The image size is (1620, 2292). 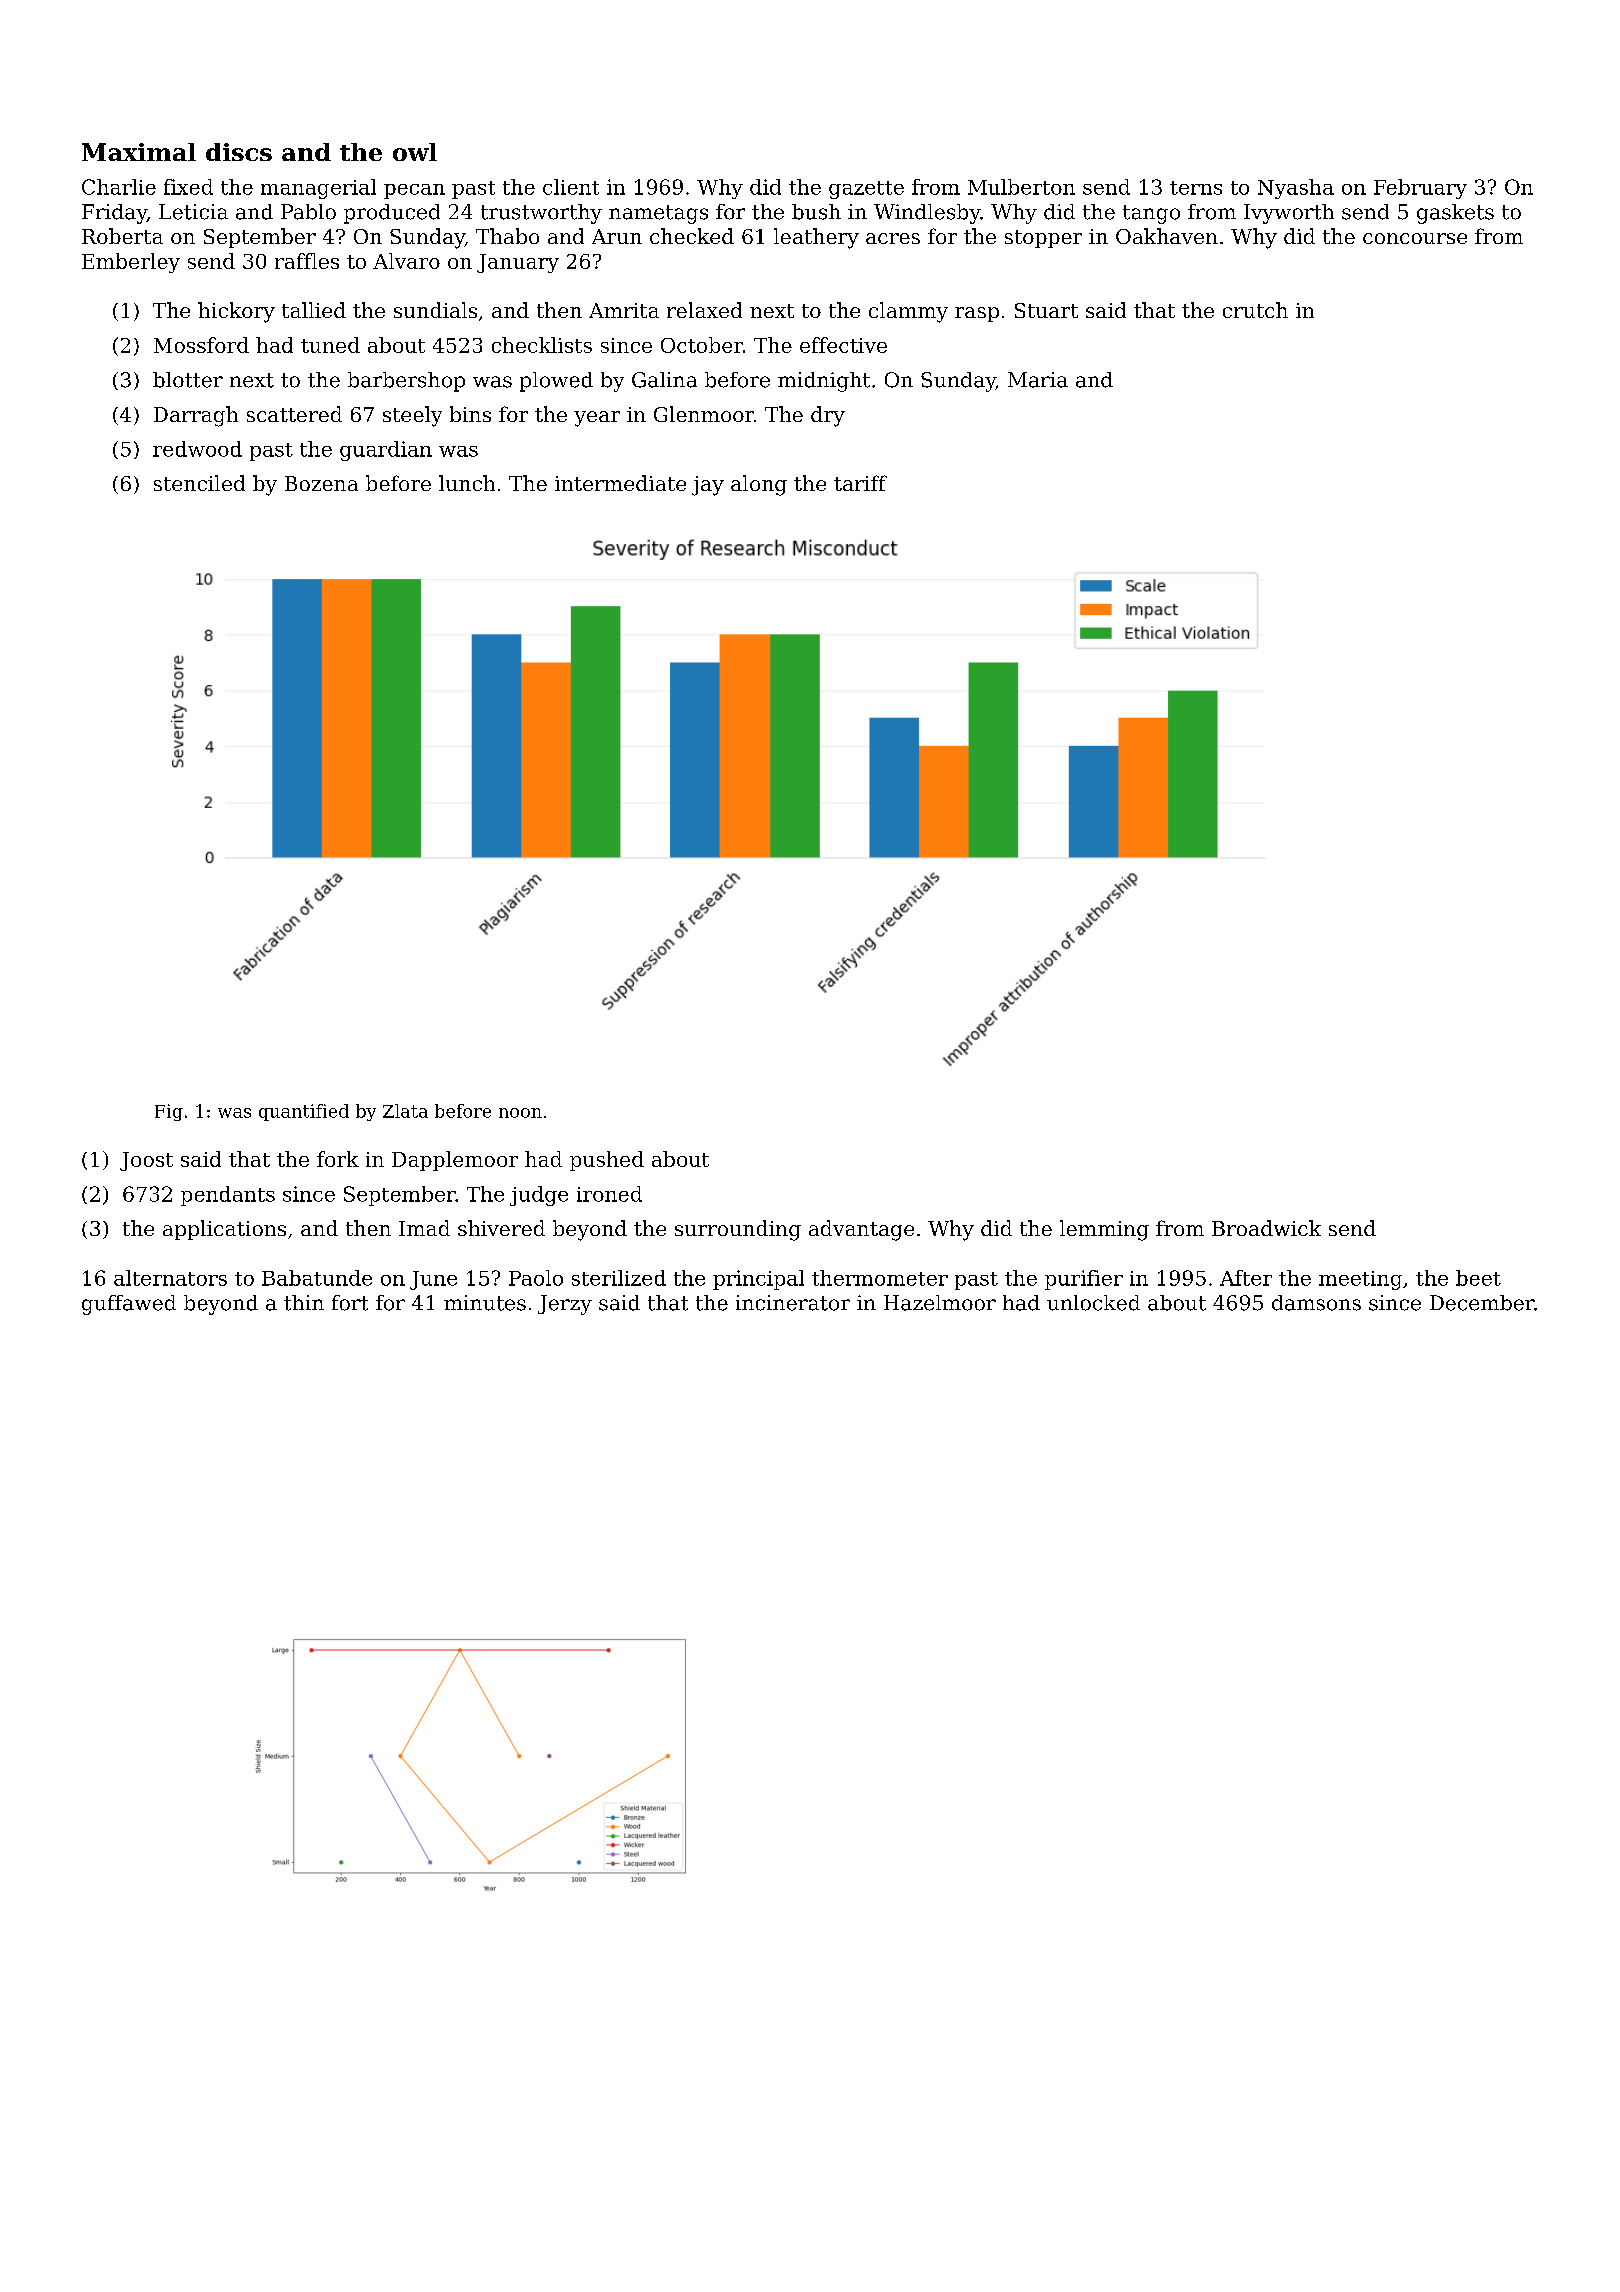 I want to click on guffawed, so click(x=129, y=1305).
